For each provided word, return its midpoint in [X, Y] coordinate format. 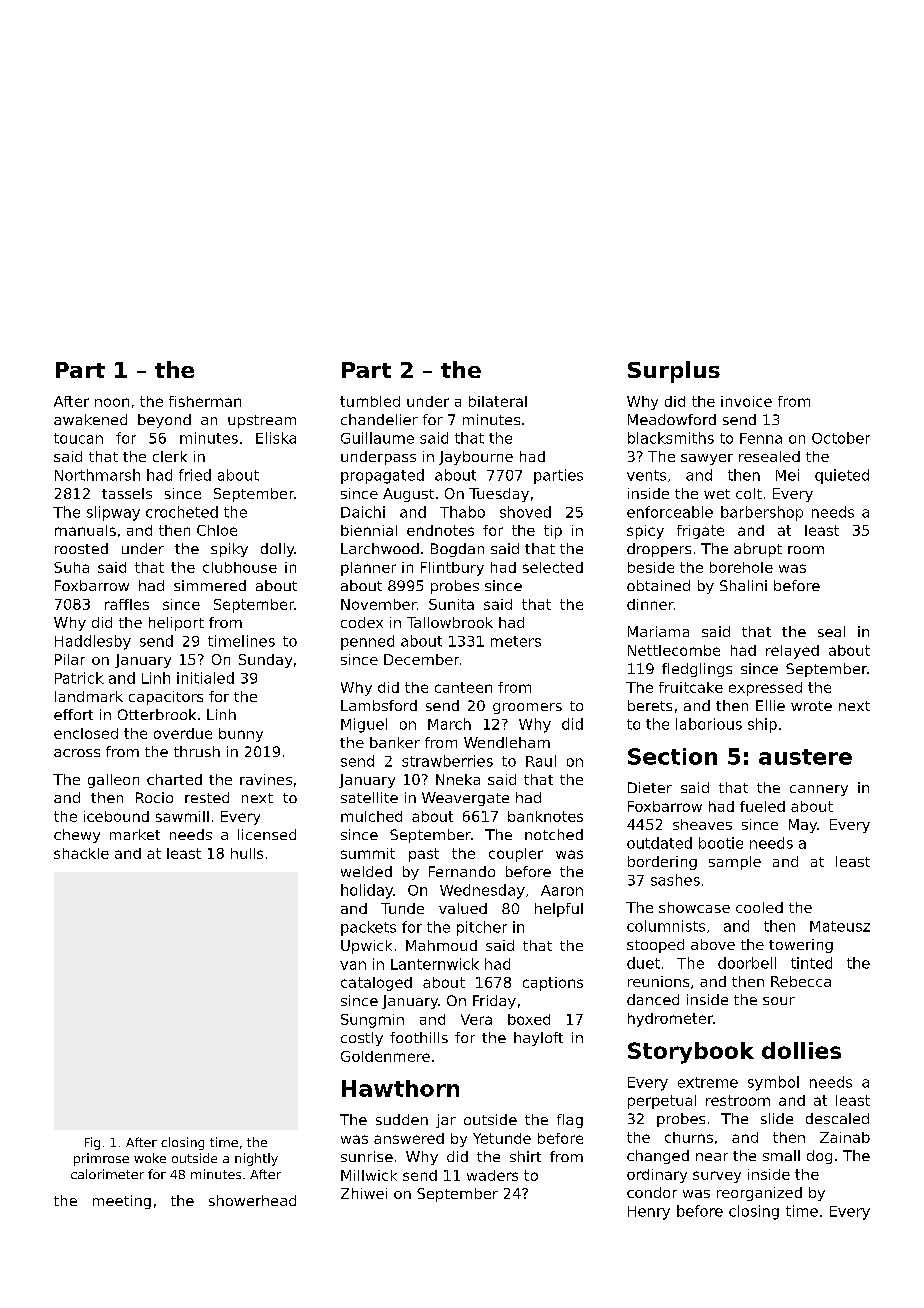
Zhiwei [364, 1193]
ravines [266, 779]
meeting [122, 1202]
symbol [773, 1083]
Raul [541, 761]
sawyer [707, 459]
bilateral [498, 401]
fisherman [205, 401]
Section [672, 756]
